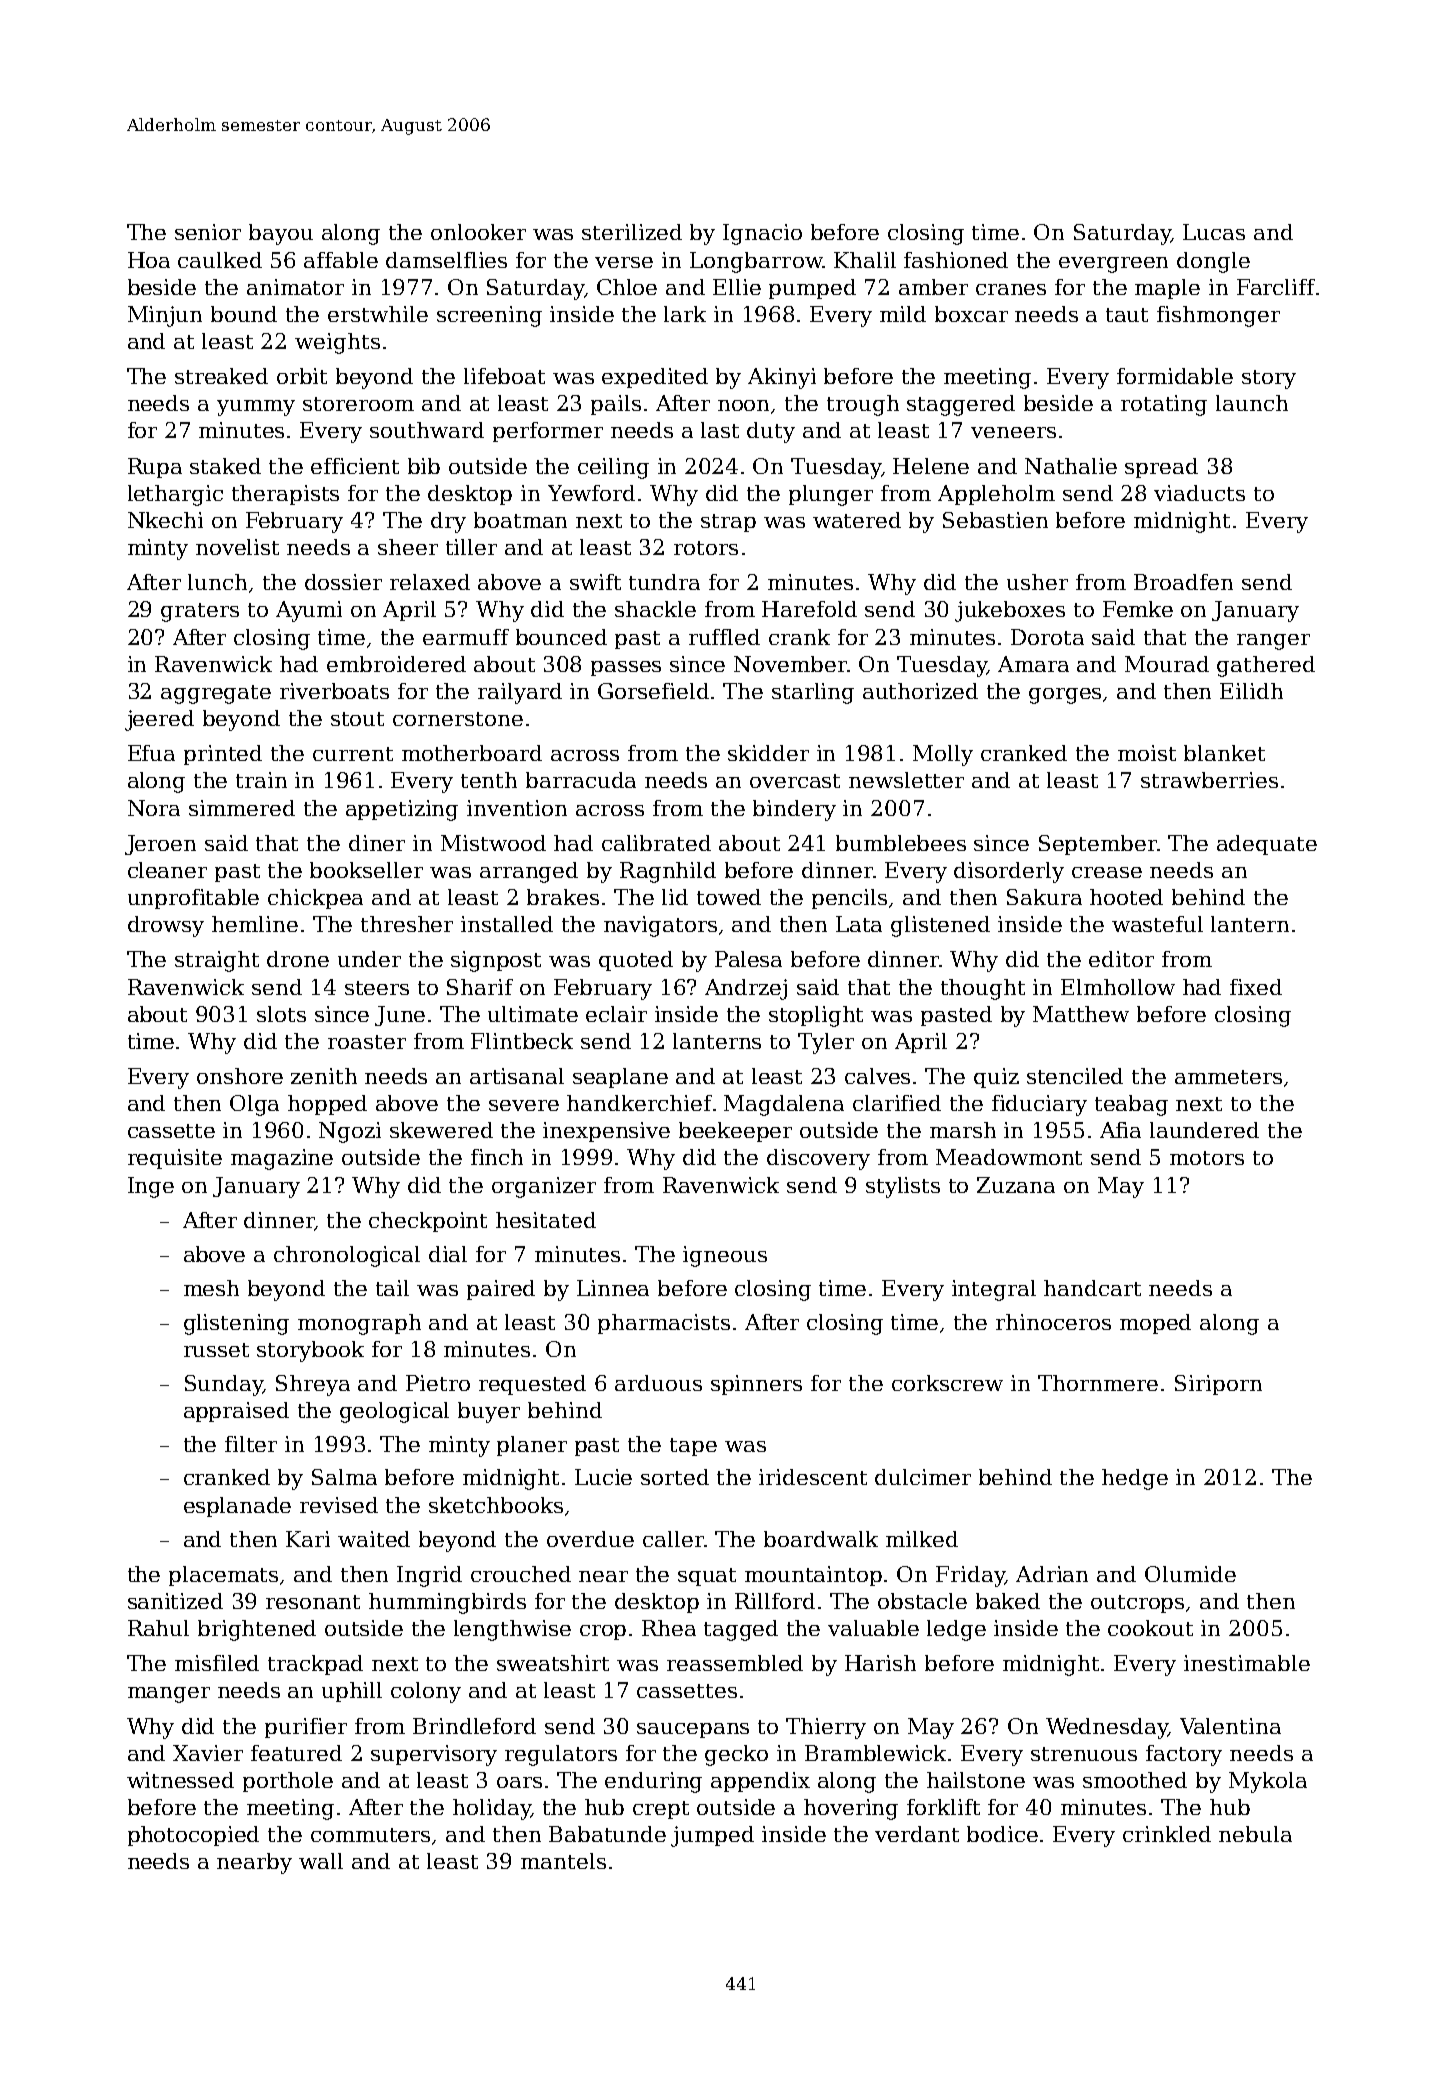 The width and height of the document is (1450, 2100). Describe the element at coordinates (193, 1836) in the document. I see `photocopied` at that location.
